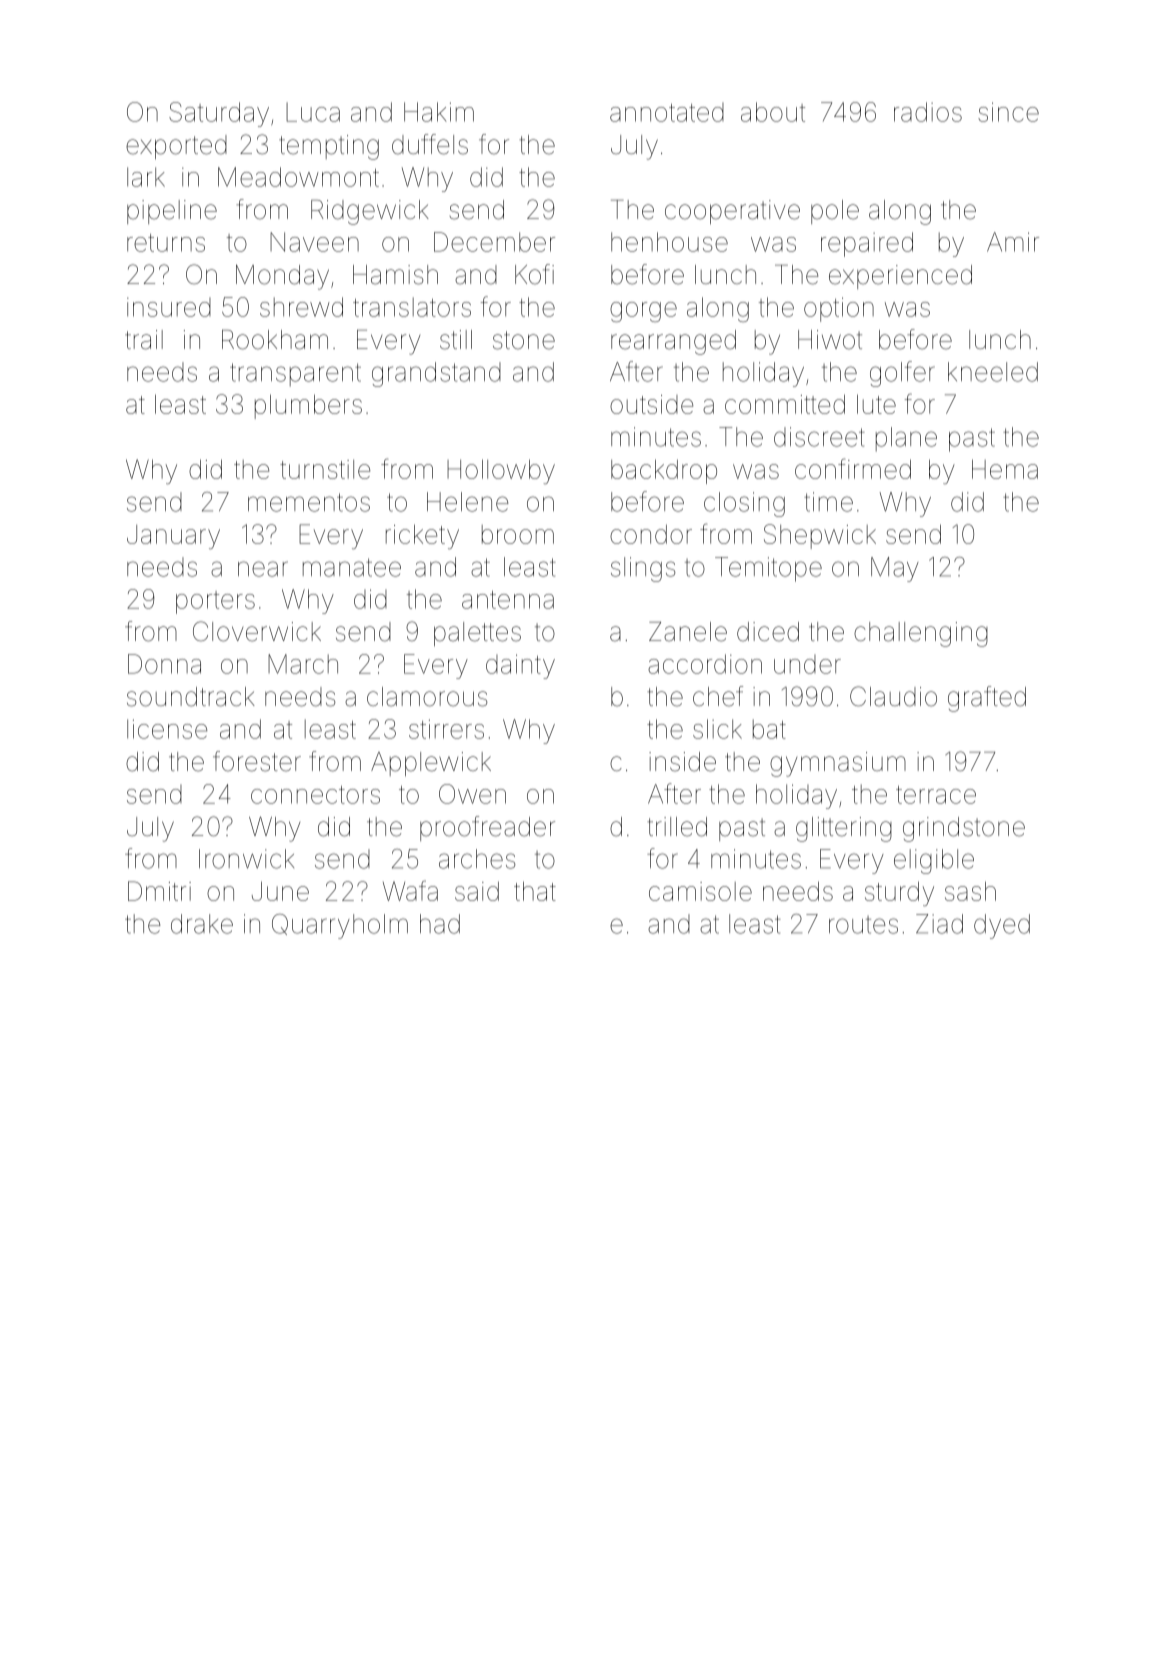  I want to click on Owen, so click(472, 794).
